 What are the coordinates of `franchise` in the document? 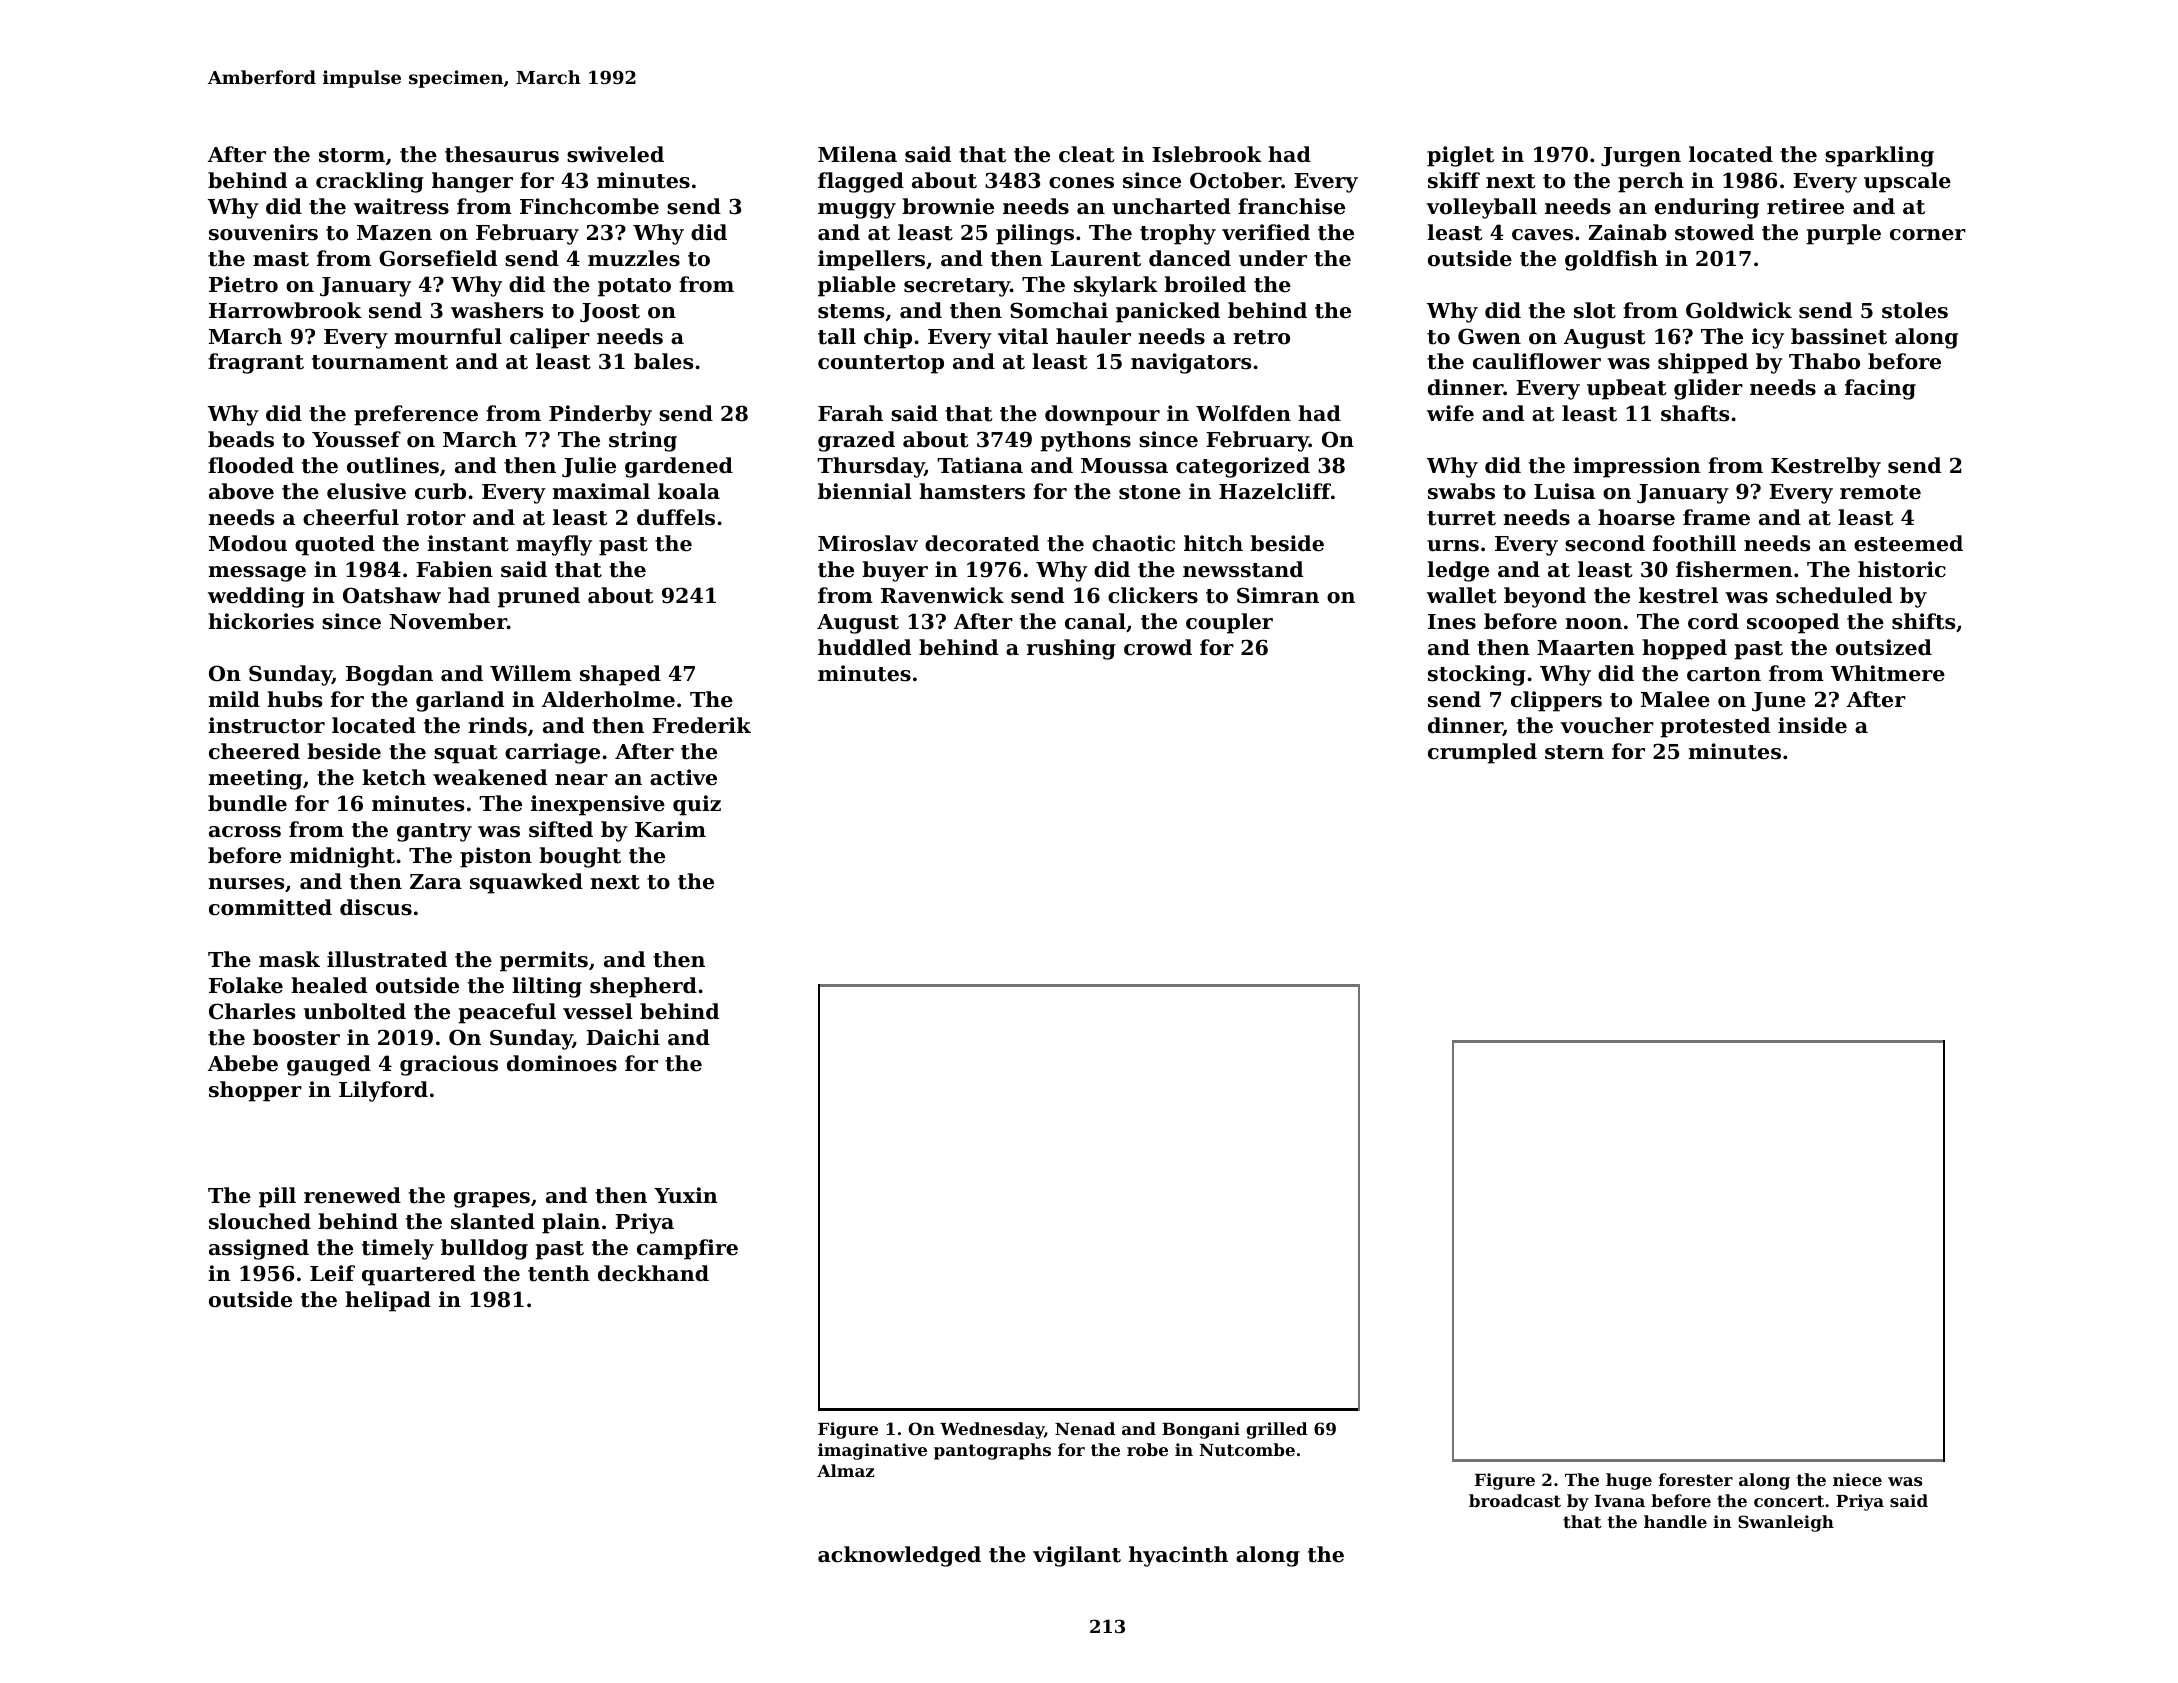 It's located at (1291, 206).
